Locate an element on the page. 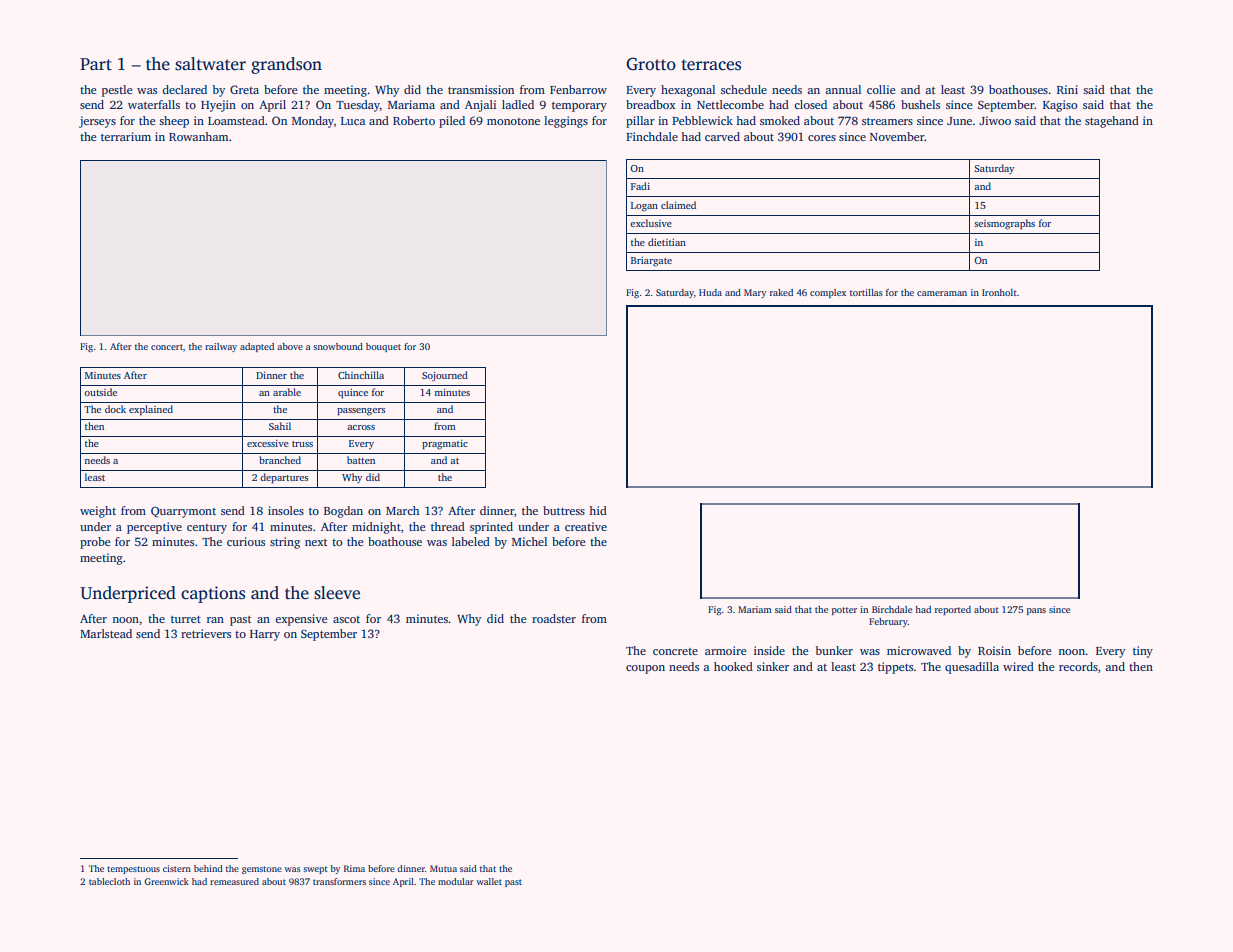 This page has width=1233, height=952. Harry is located at coordinates (265, 635).
